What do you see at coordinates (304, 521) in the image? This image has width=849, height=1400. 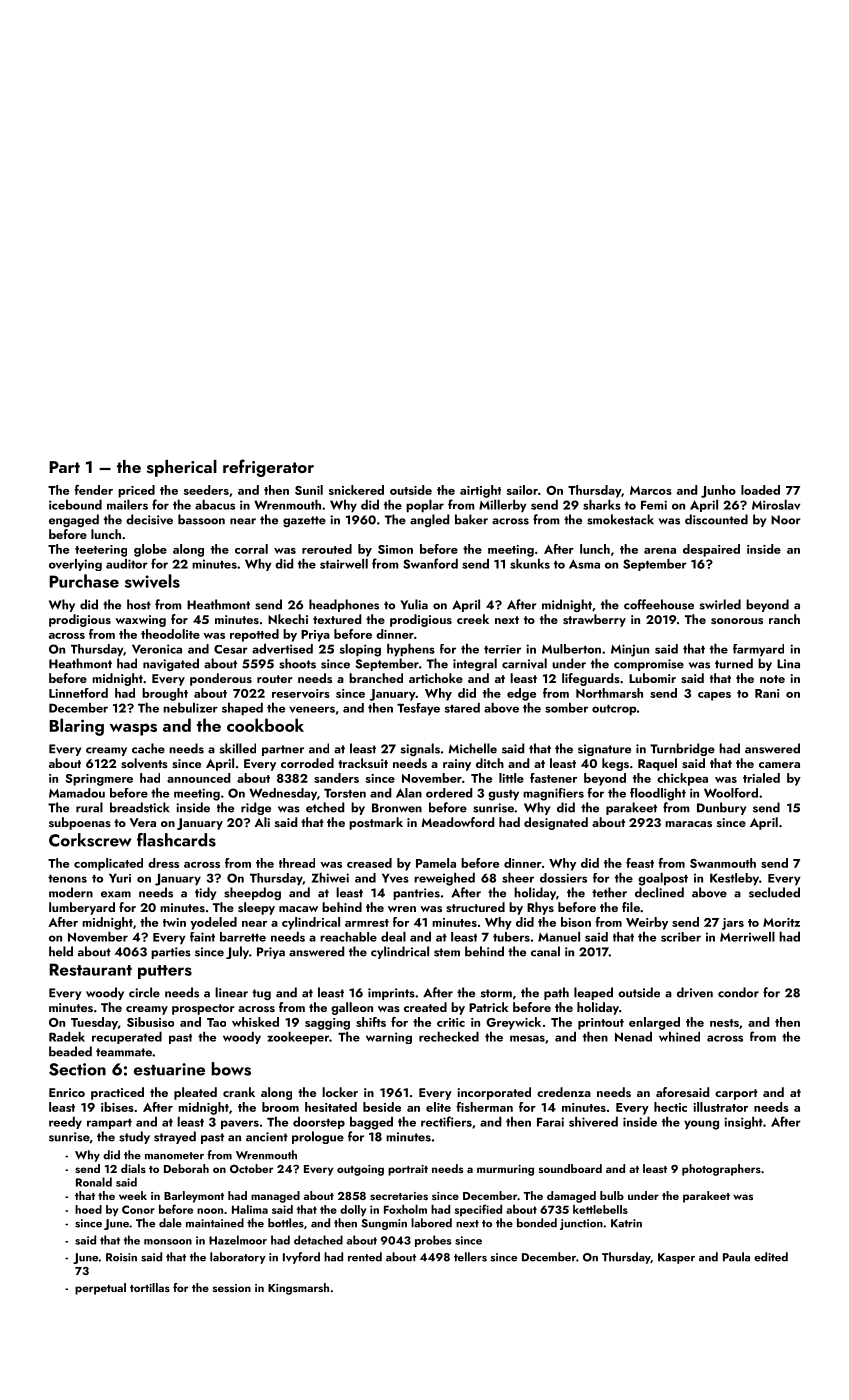 I see `gazette` at bounding box center [304, 521].
